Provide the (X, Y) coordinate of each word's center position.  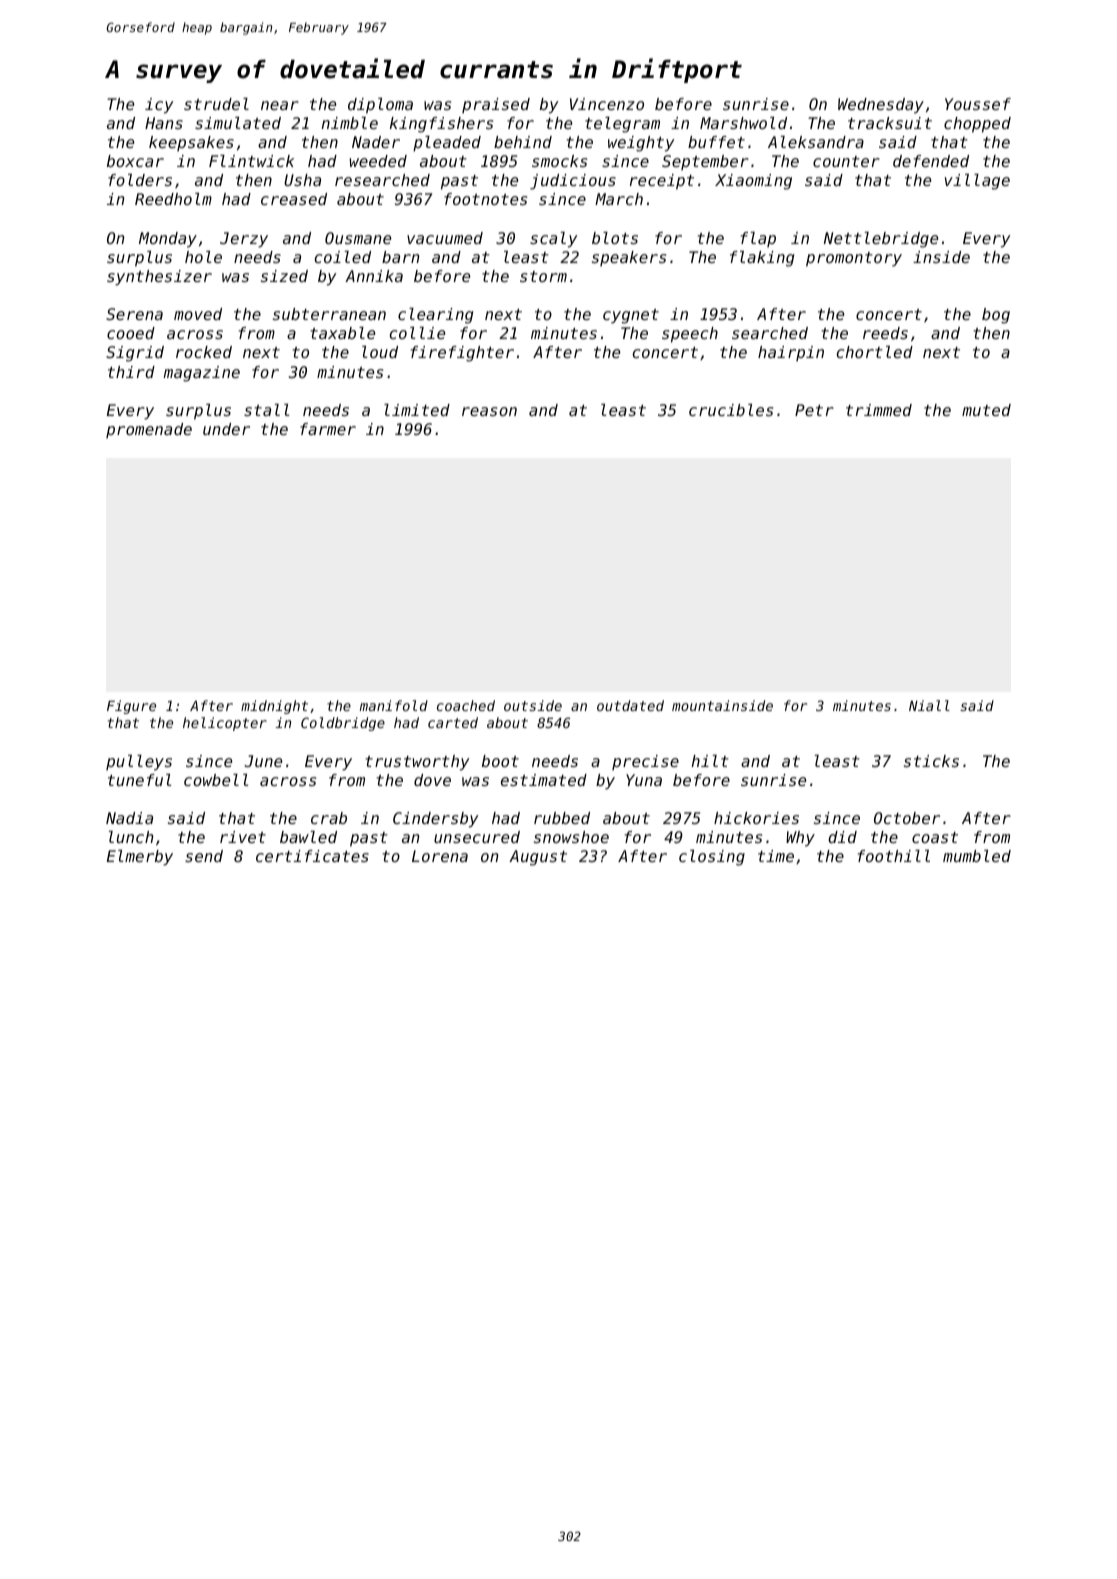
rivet (243, 837)
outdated (630, 705)
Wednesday (881, 106)
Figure (131, 707)
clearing (435, 316)
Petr (814, 410)
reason (489, 411)
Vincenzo (607, 104)
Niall (929, 705)
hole (203, 257)
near (280, 105)
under (226, 429)
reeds (885, 333)
